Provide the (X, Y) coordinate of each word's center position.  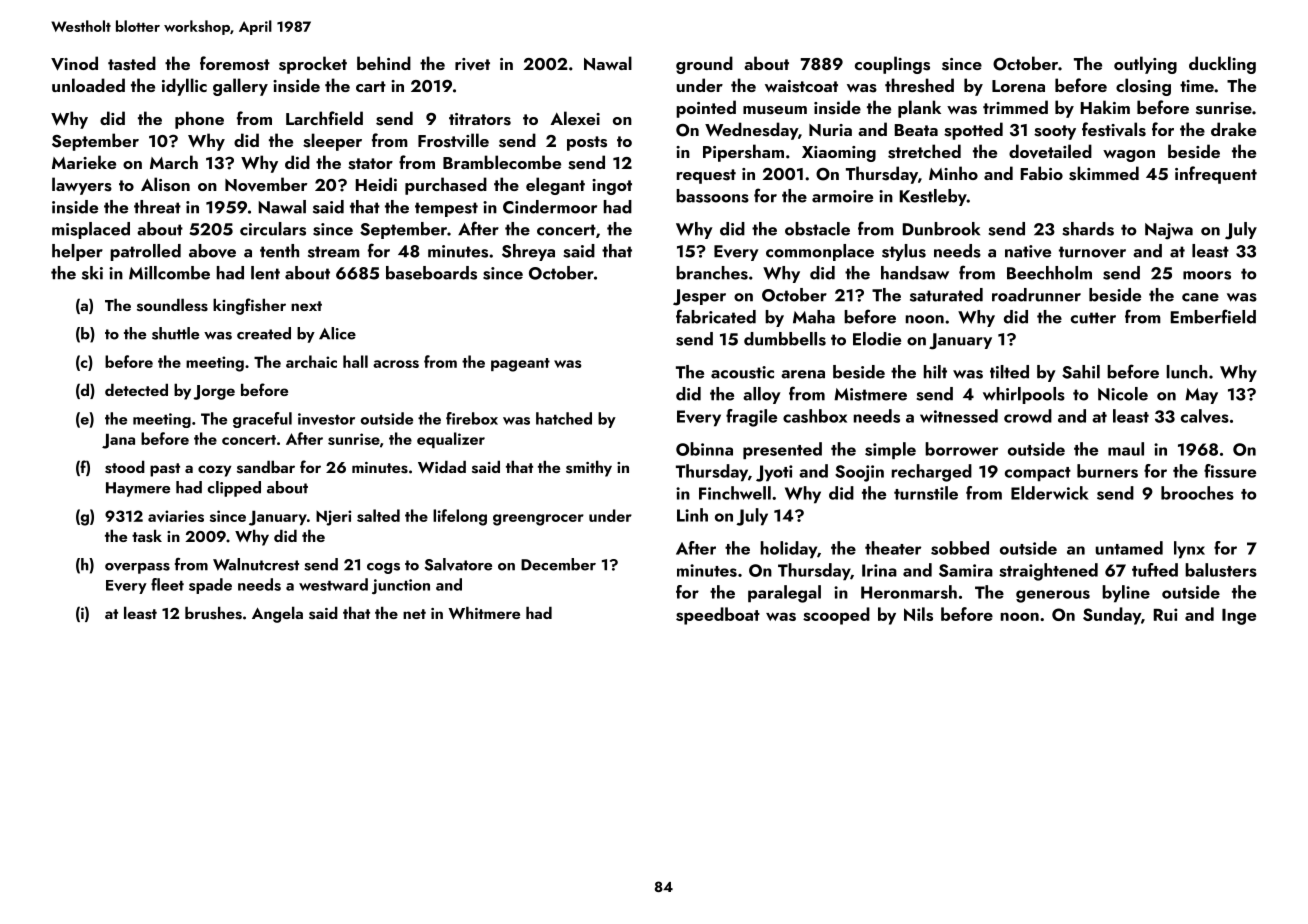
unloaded (88, 85)
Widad (442, 466)
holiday (789, 550)
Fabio (1042, 173)
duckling (1222, 65)
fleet (167, 584)
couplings (892, 65)
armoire (842, 196)
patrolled (145, 252)
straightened (1048, 572)
